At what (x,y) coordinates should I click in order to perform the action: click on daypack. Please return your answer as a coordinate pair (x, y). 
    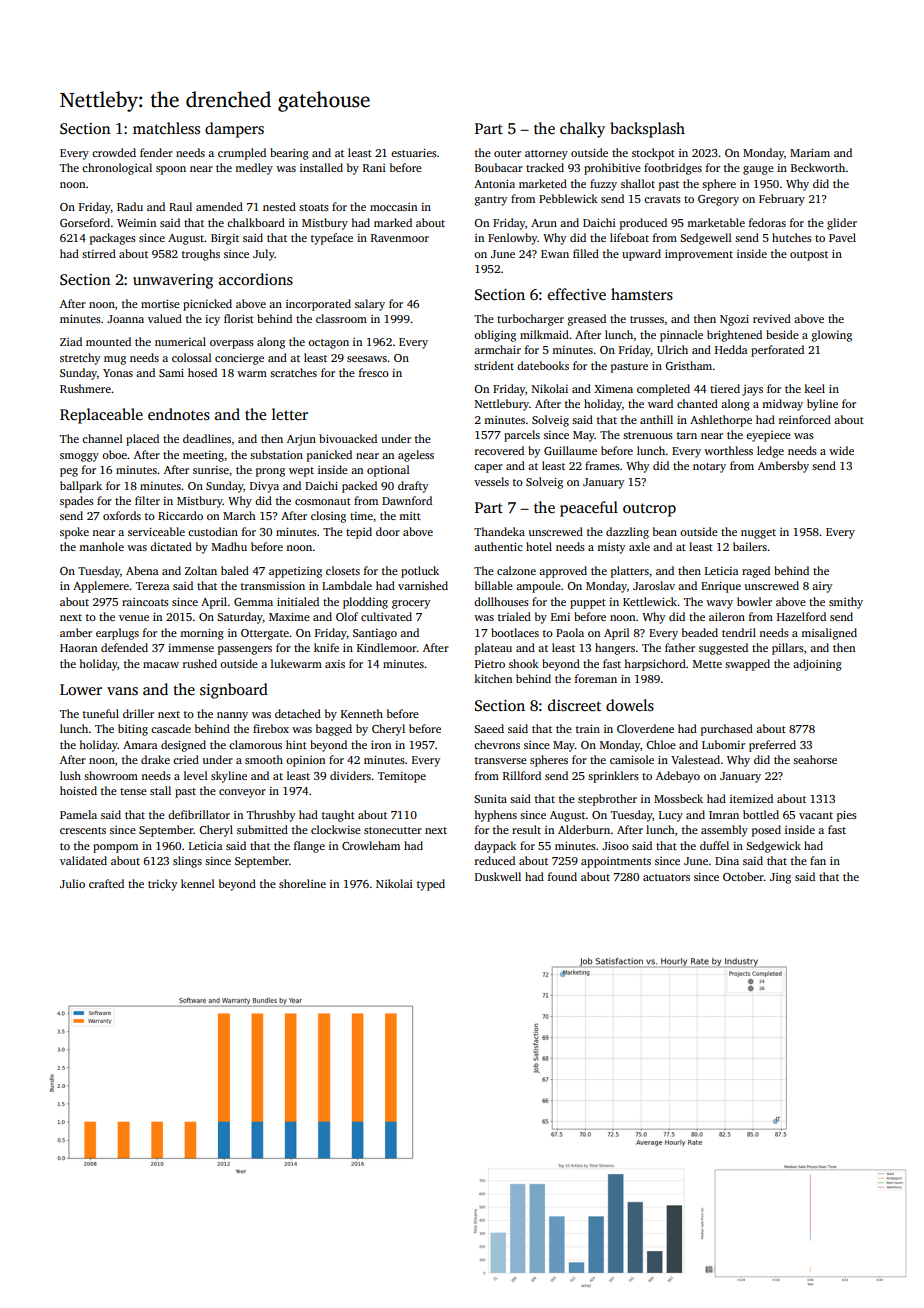
    Looking at the image, I should click on (495, 847).
